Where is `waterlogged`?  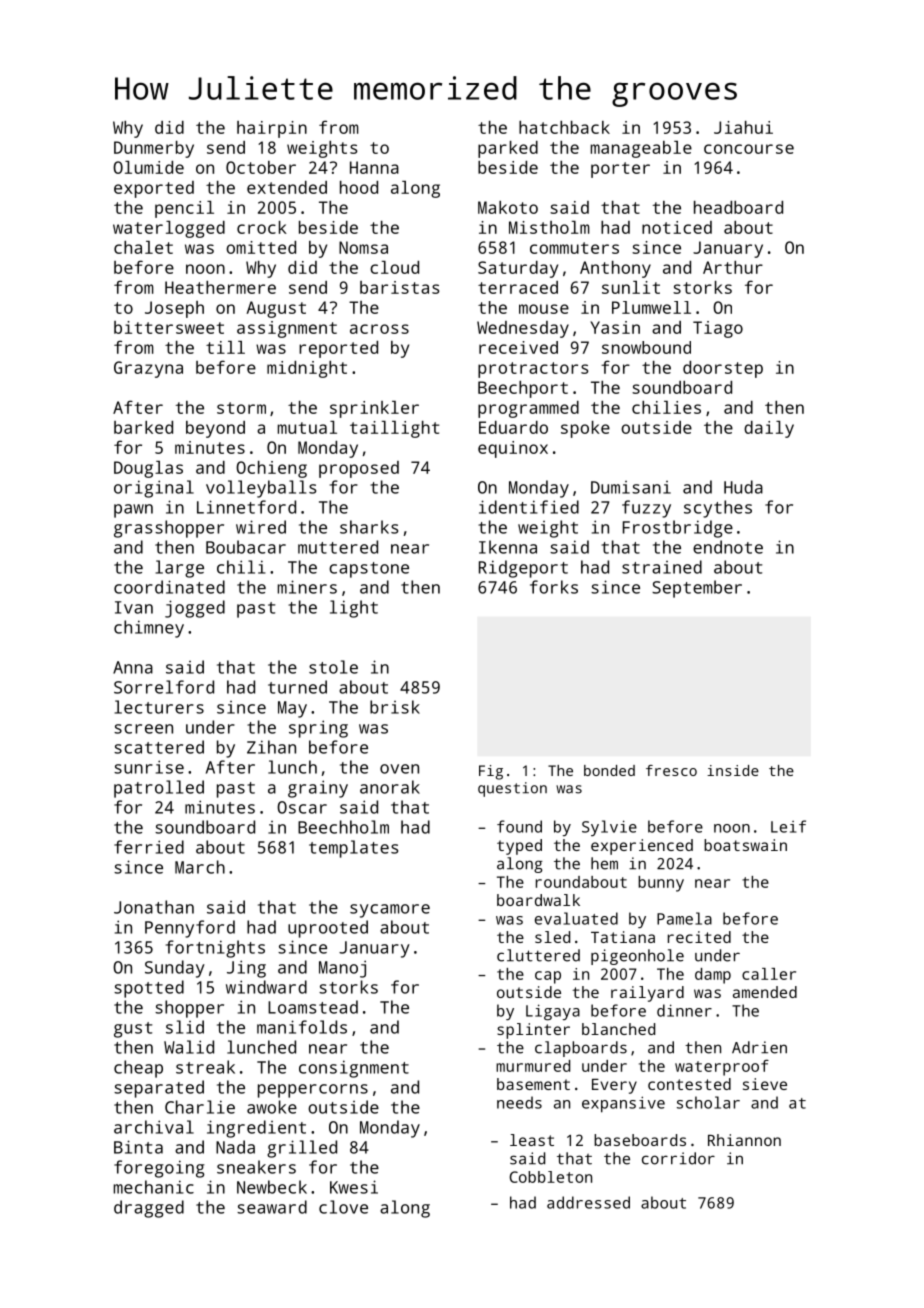 waterlogged is located at coordinates (169, 229).
